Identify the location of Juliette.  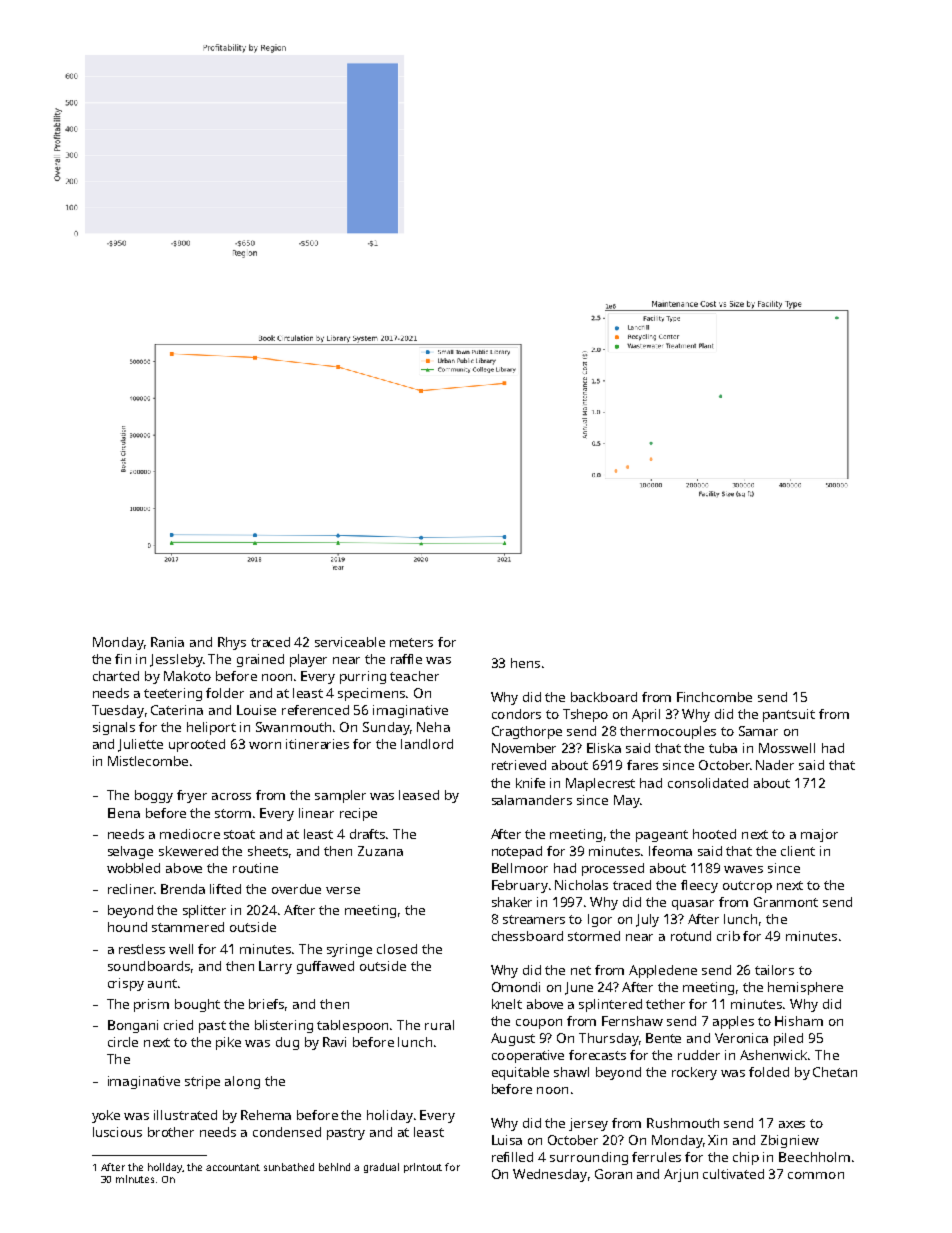
(140, 745).
